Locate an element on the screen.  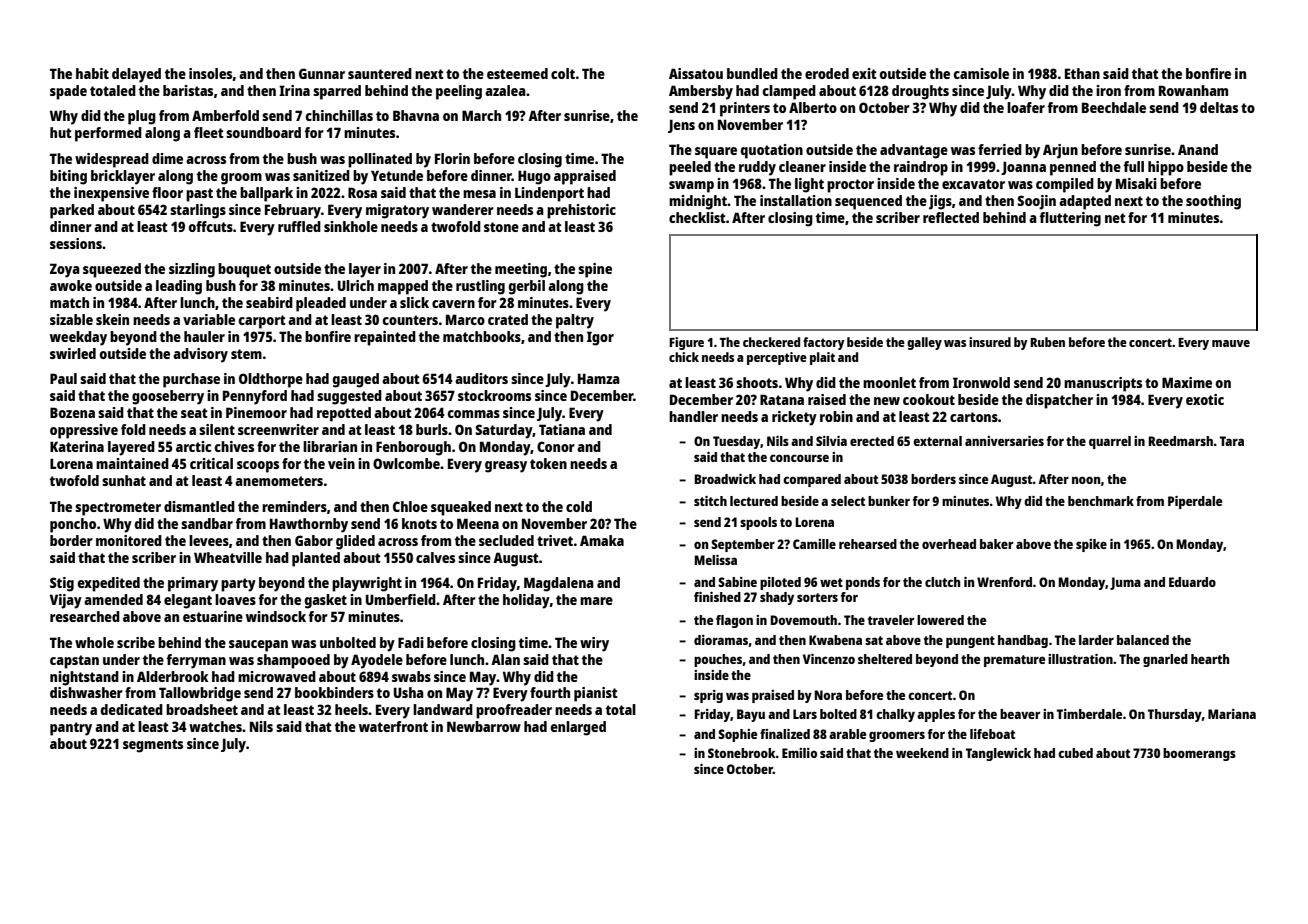
soundboard is located at coordinates (263, 132).
